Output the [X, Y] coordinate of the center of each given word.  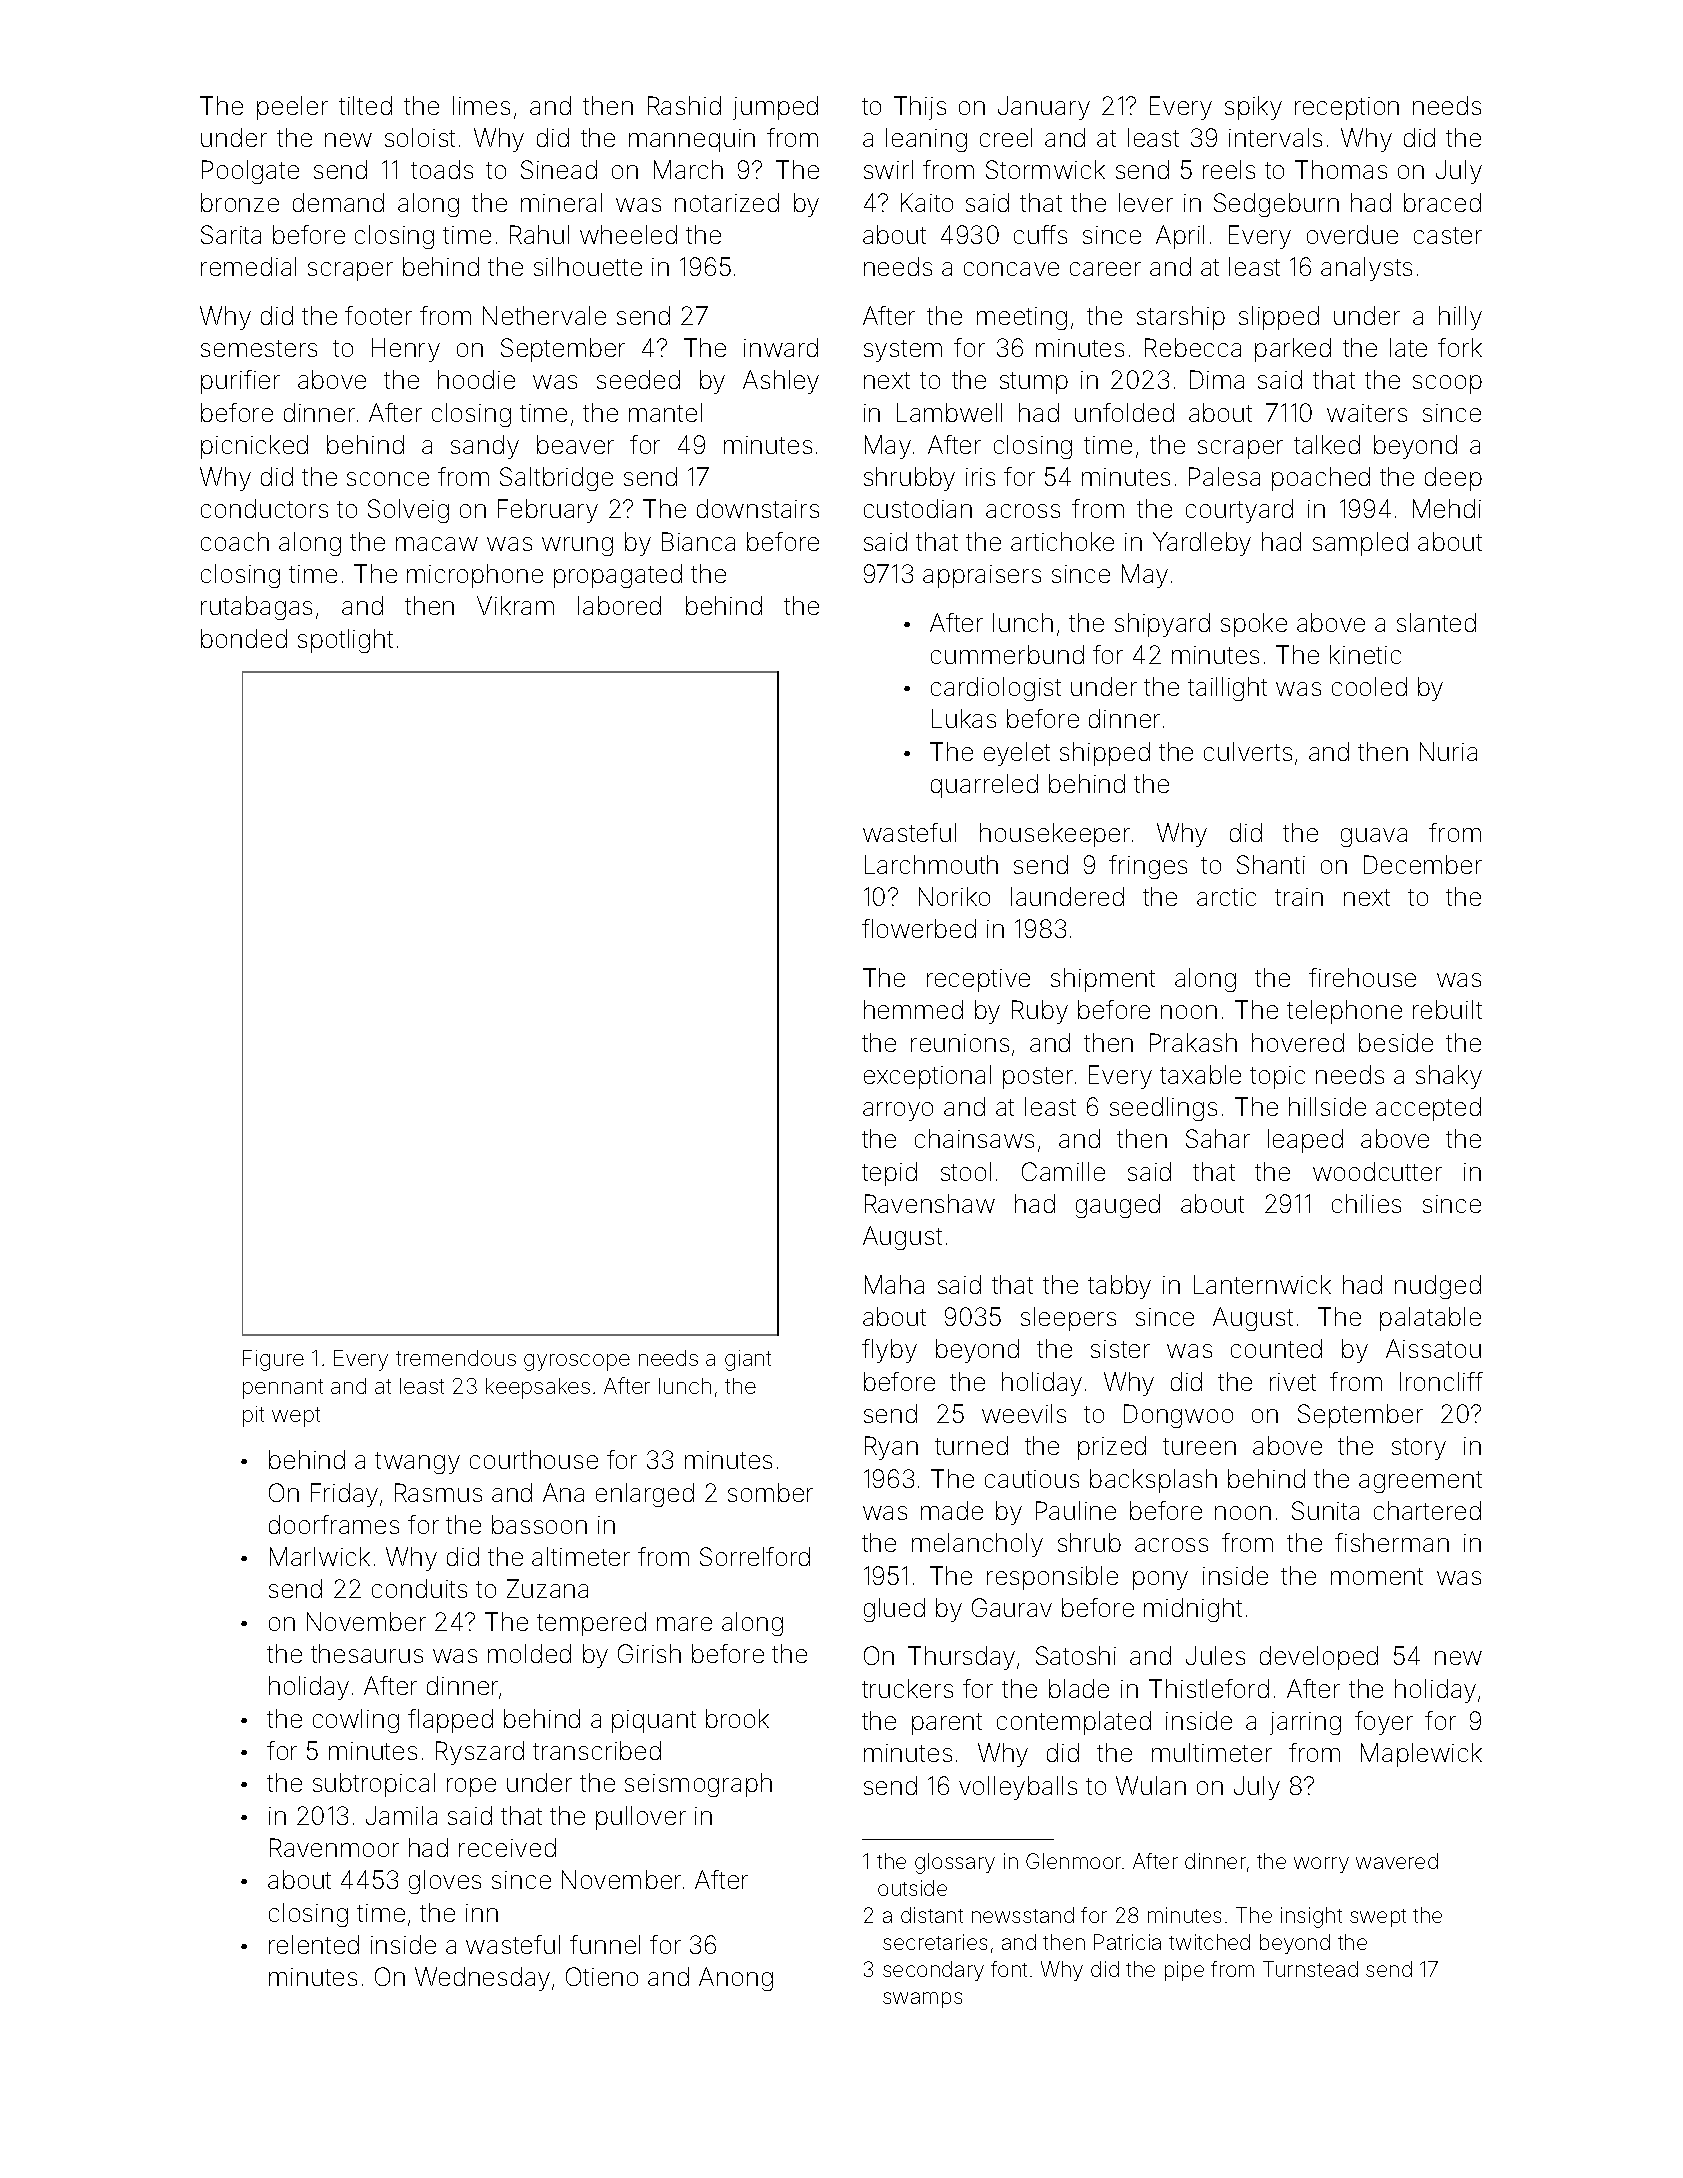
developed [1319, 1658]
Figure [273, 1360]
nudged [1438, 1287]
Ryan [891, 1448]
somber [770, 1492]
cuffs [1040, 234]
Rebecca [1193, 347]
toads [442, 169]
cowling [356, 1721]
